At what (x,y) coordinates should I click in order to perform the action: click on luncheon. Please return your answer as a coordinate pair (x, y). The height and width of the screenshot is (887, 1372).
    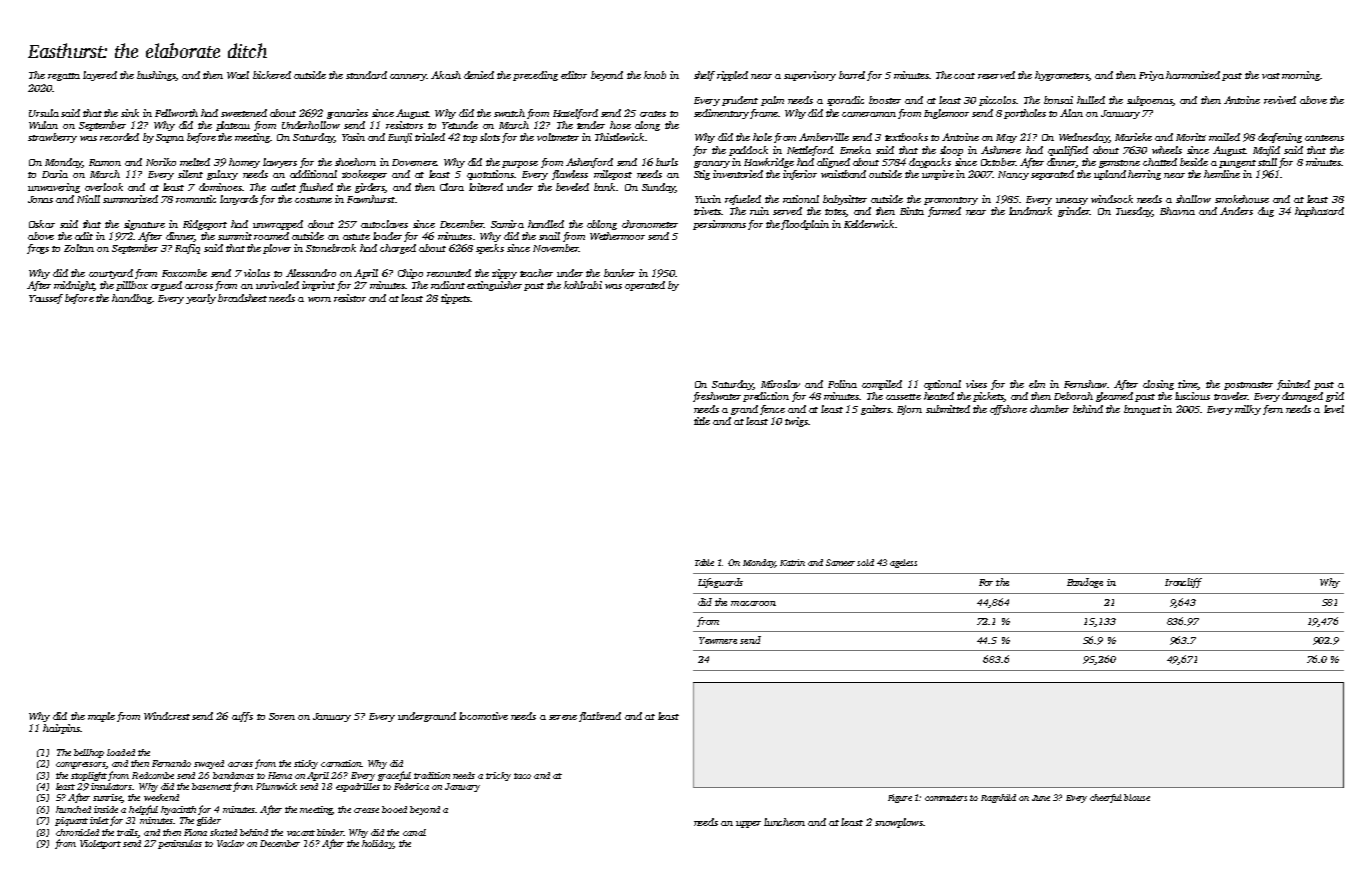
    Looking at the image, I should click on (784, 822).
